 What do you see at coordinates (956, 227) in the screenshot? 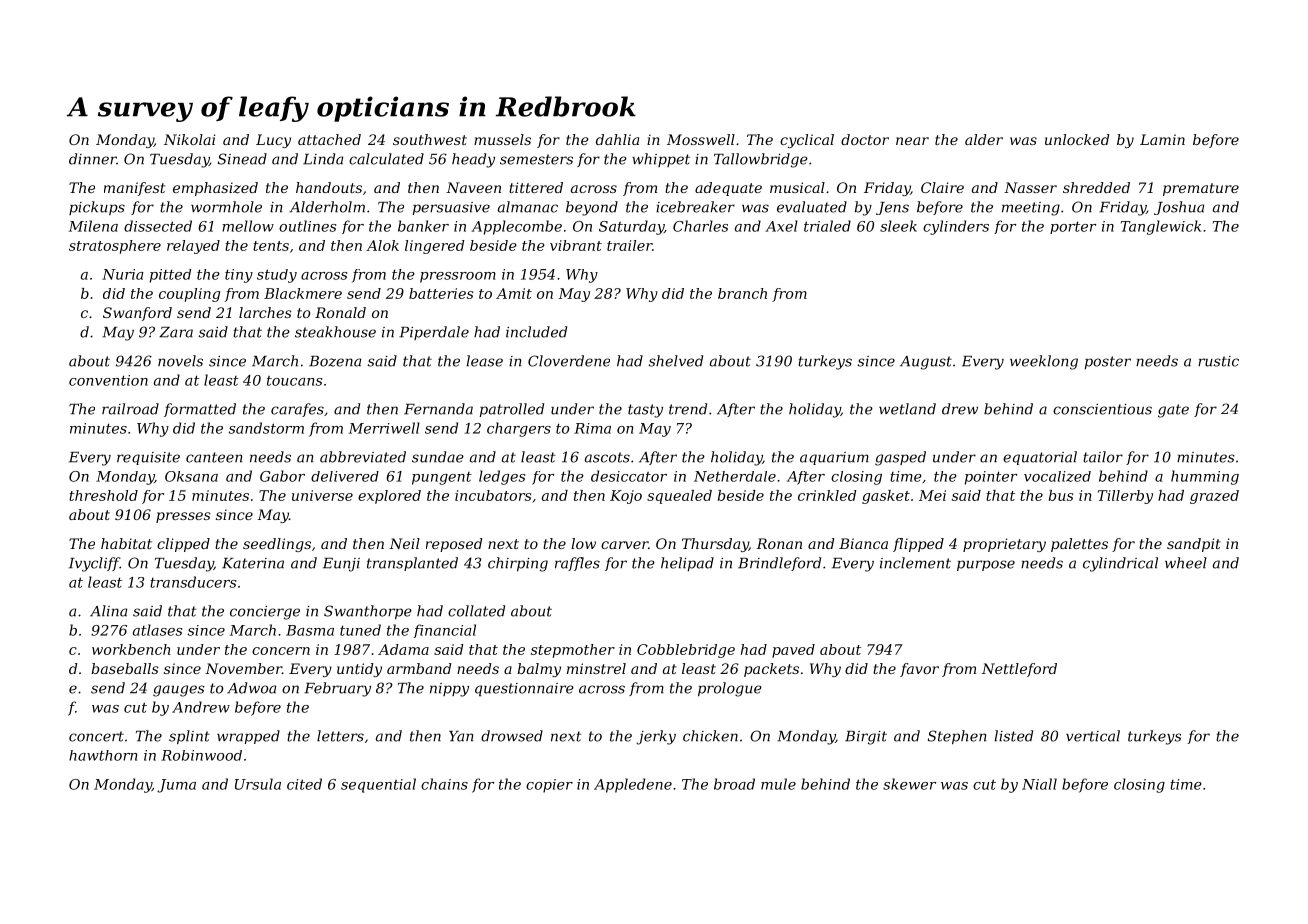
I see `cylinders` at bounding box center [956, 227].
